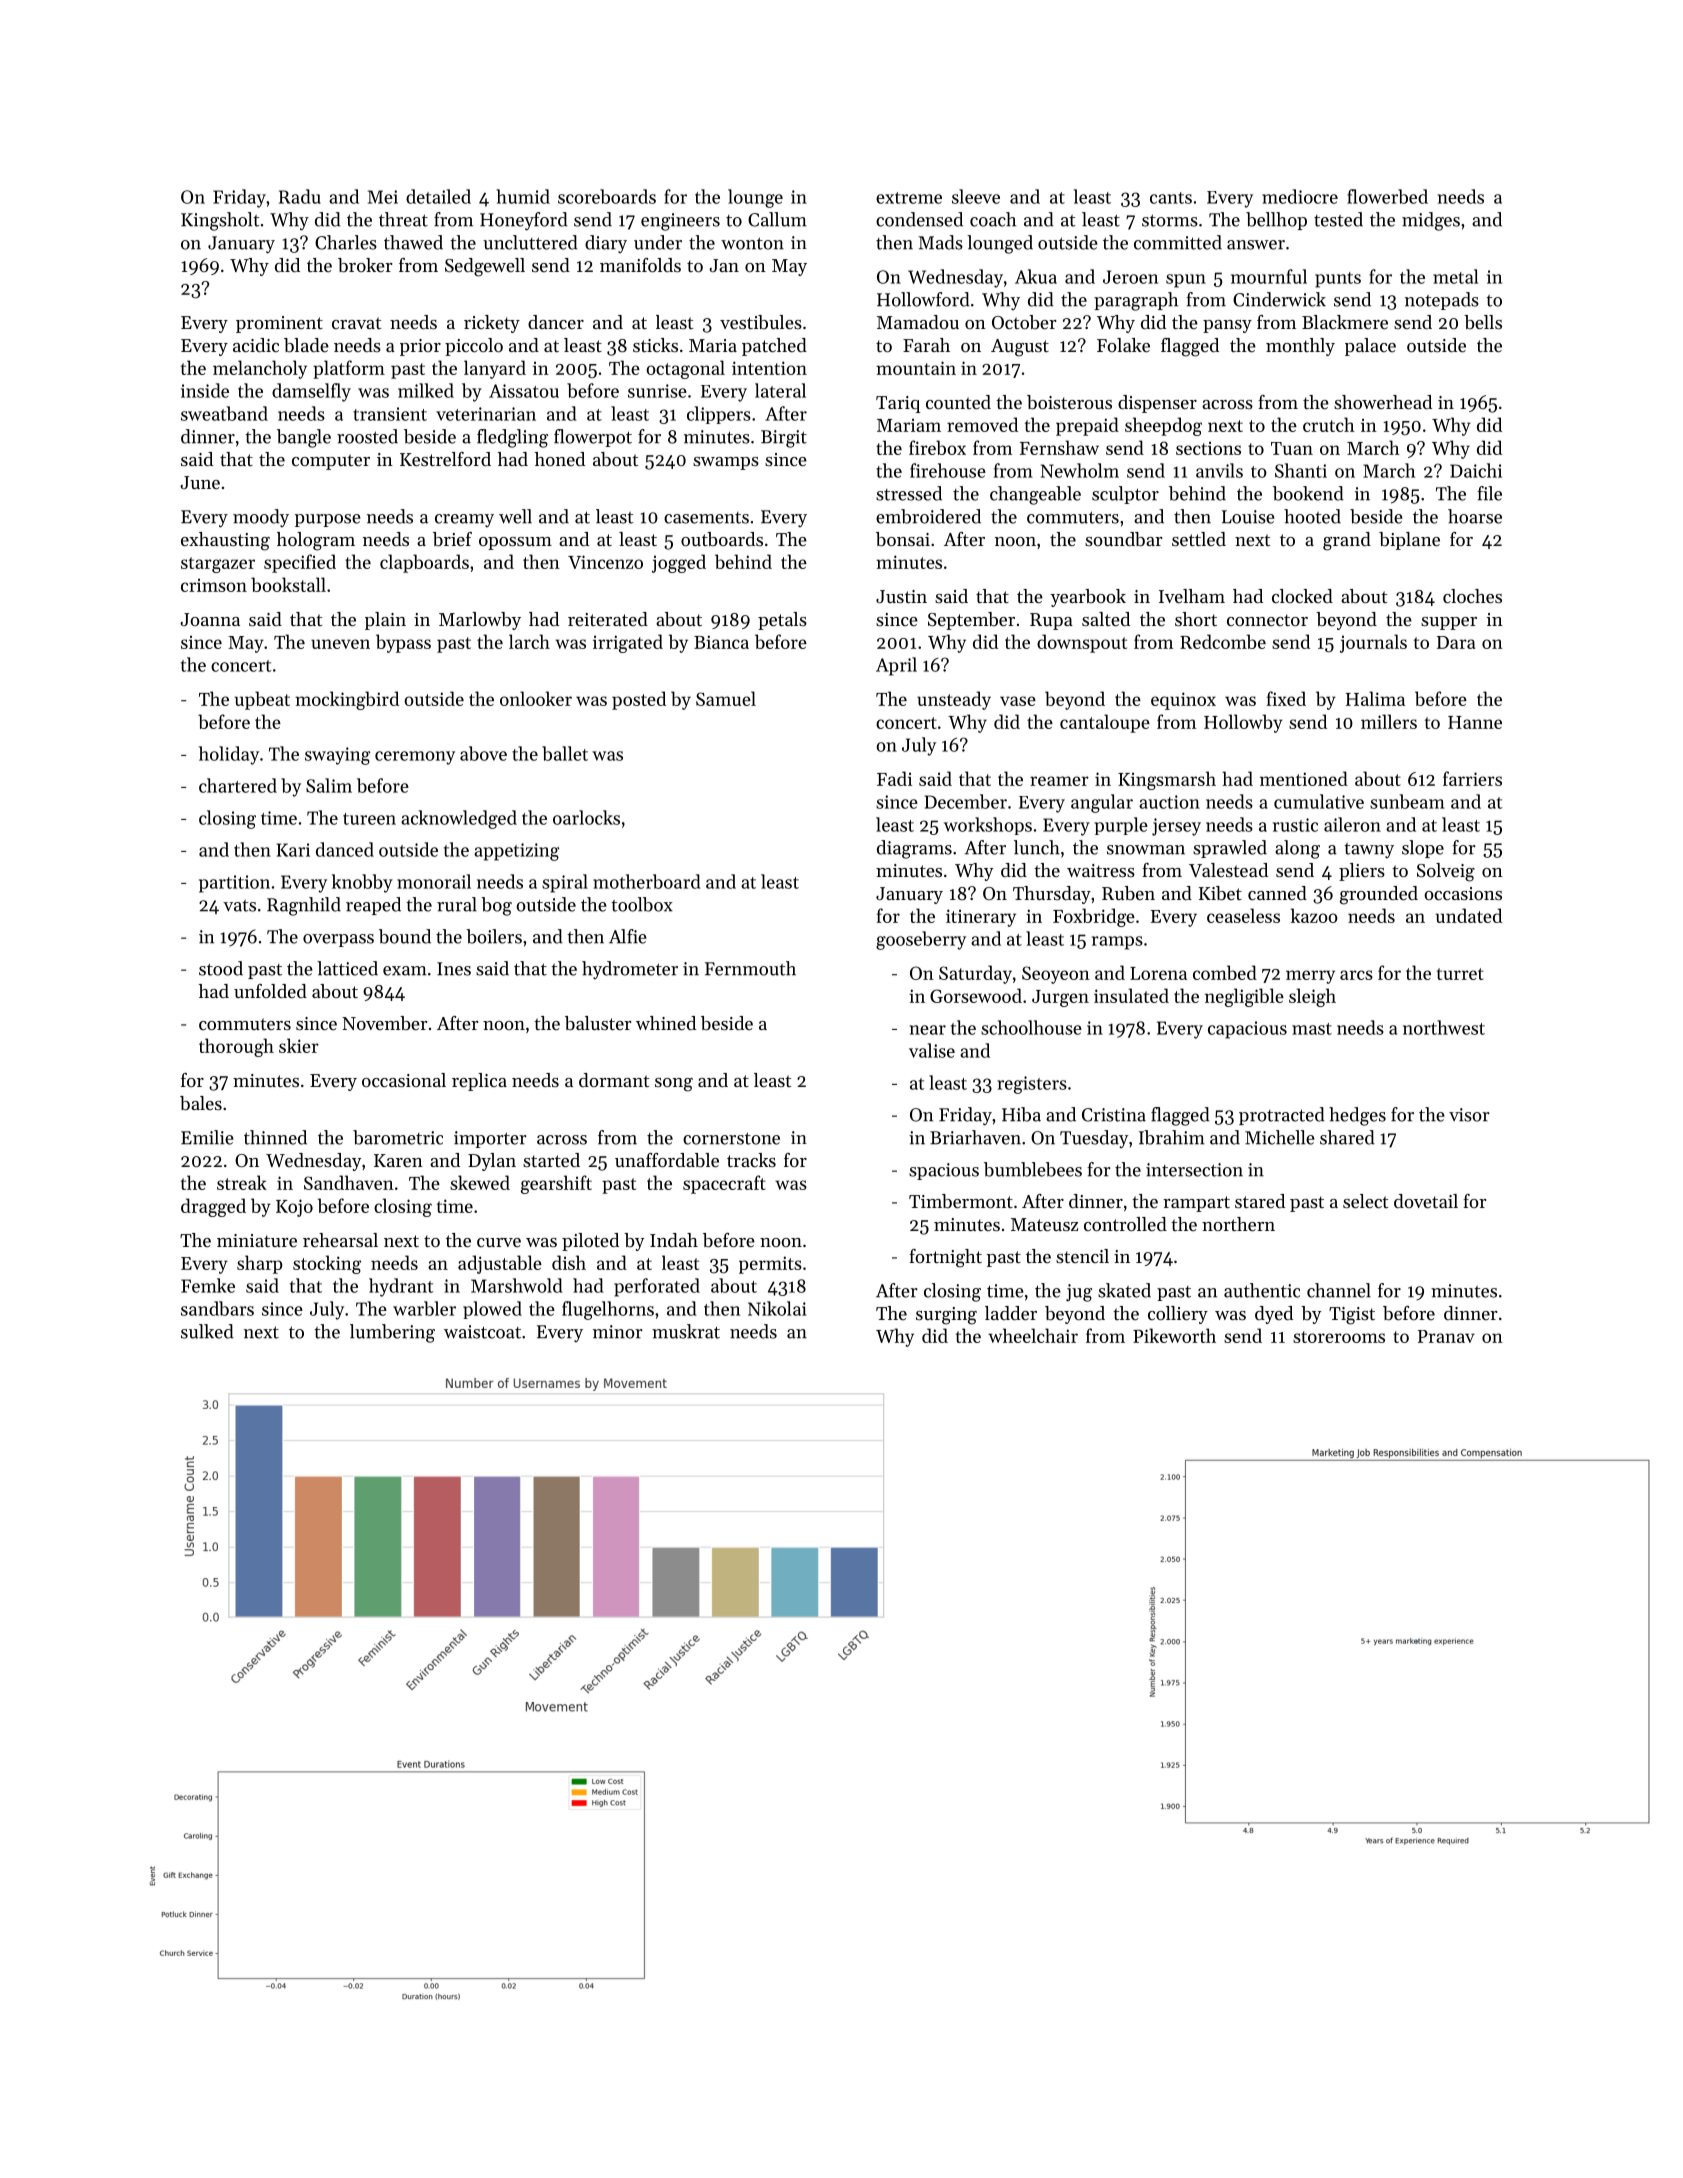 This page has height=2178, width=1683. I want to click on Ruben, so click(1128, 893).
